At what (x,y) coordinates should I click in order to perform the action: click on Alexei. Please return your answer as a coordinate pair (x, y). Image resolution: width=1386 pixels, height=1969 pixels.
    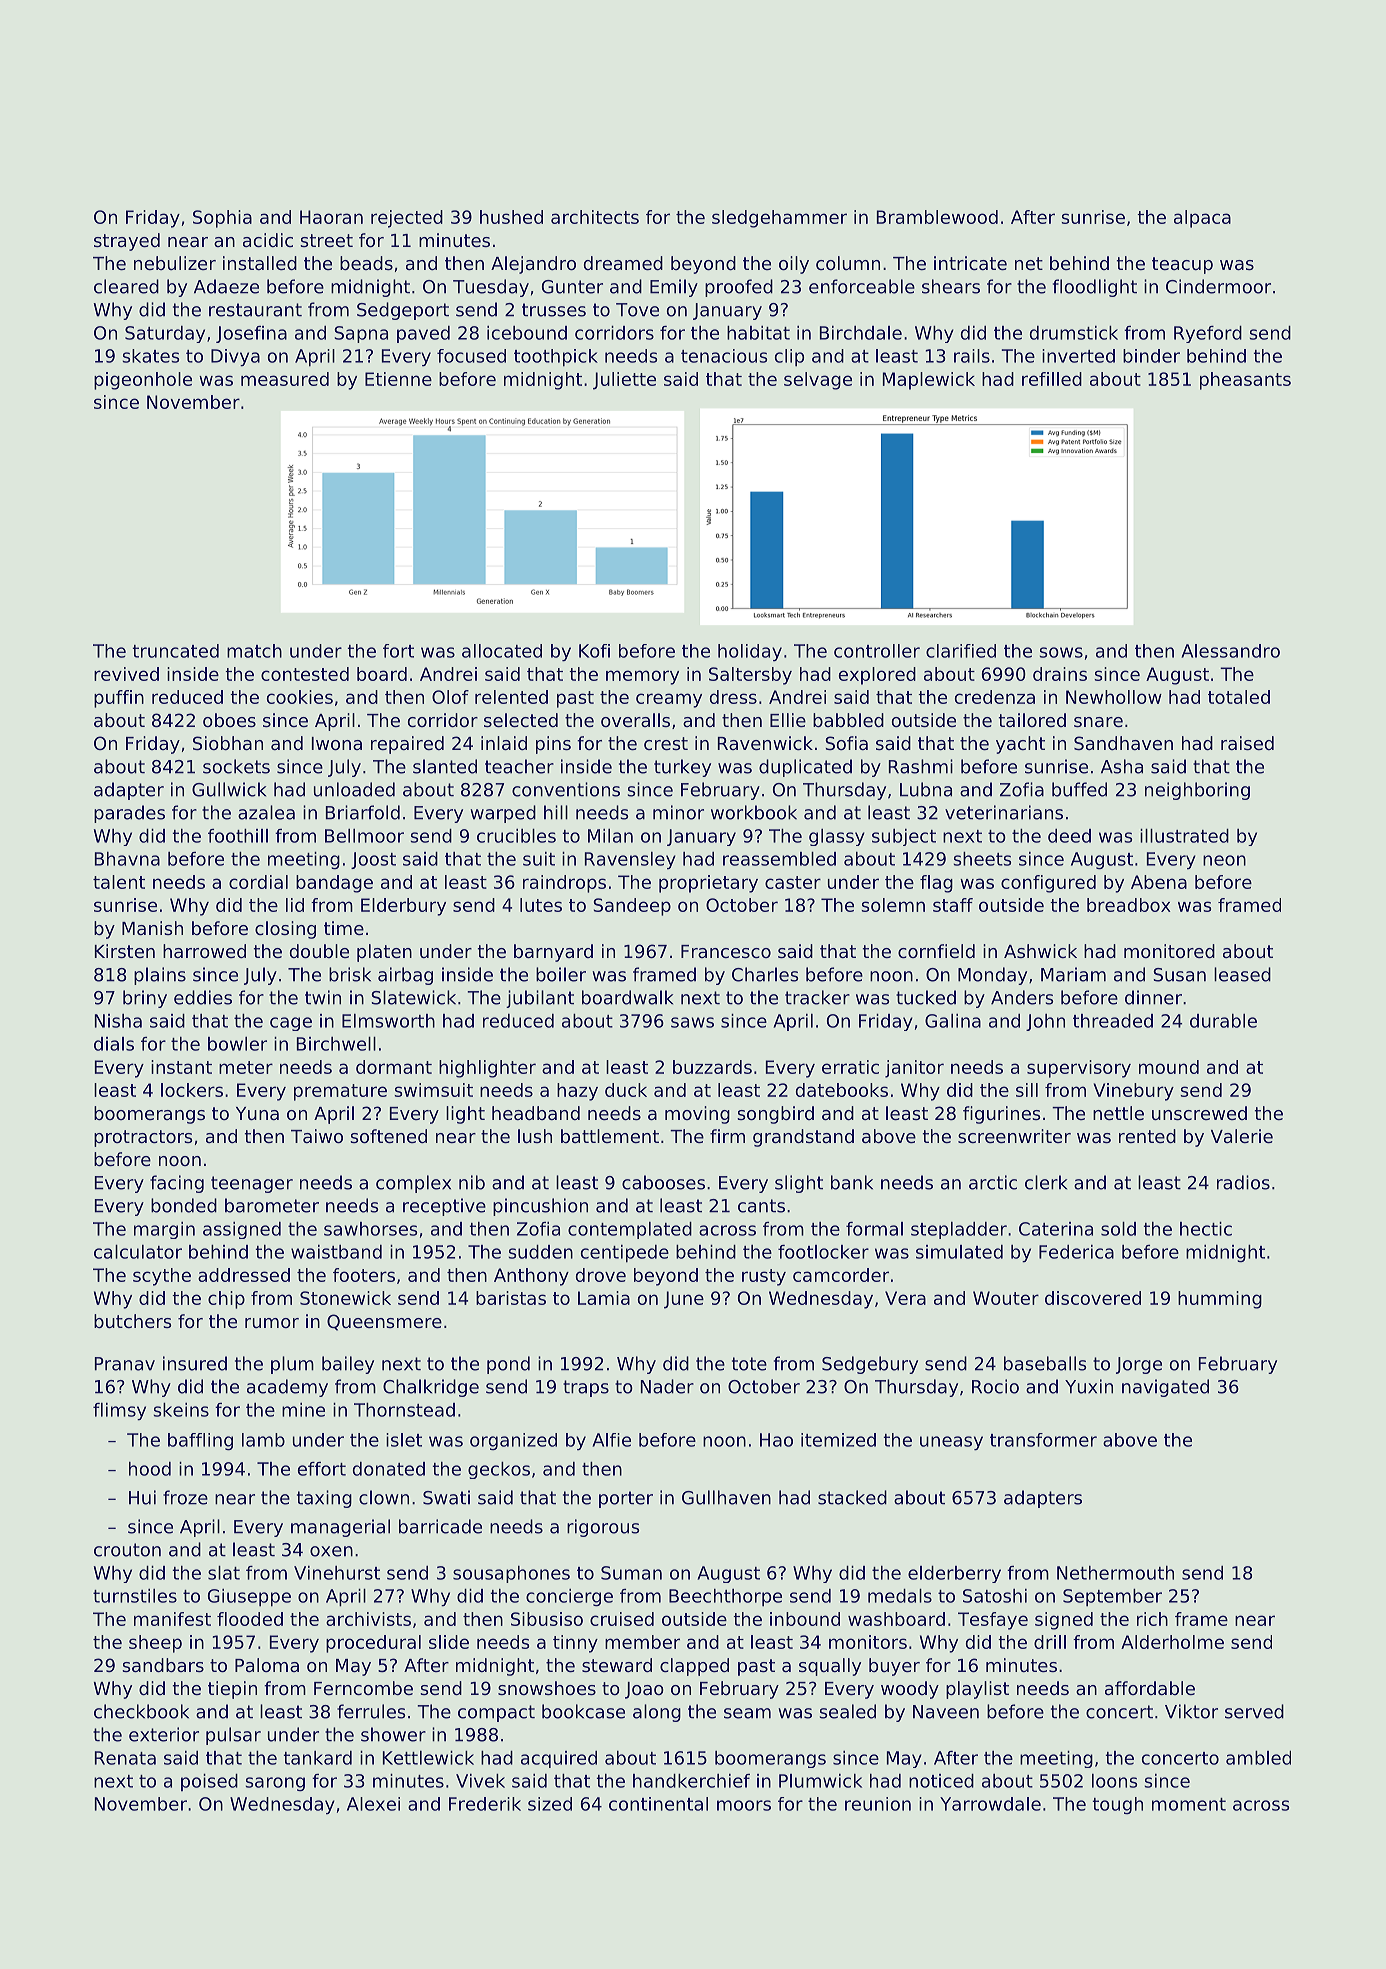
    Looking at the image, I should click on (373, 1804).
